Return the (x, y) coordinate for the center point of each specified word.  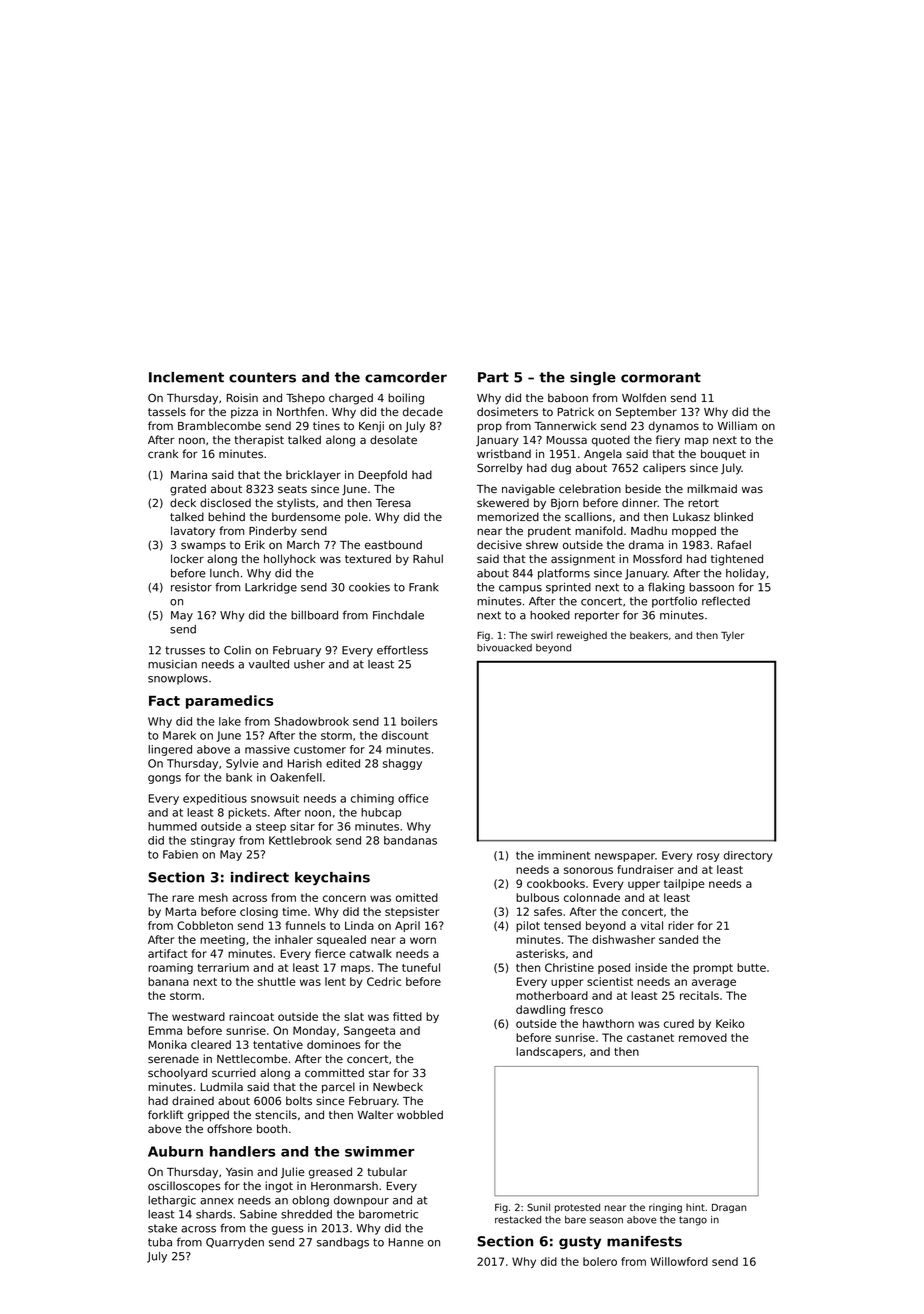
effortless (402, 650)
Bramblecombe (219, 425)
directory (748, 856)
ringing (665, 1208)
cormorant (661, 377)
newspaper (625, 857)
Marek (179, 735)
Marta (181, 911)
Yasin (239, 1171)
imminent (564, 855)
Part (493, 377)
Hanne (406, 1242)
